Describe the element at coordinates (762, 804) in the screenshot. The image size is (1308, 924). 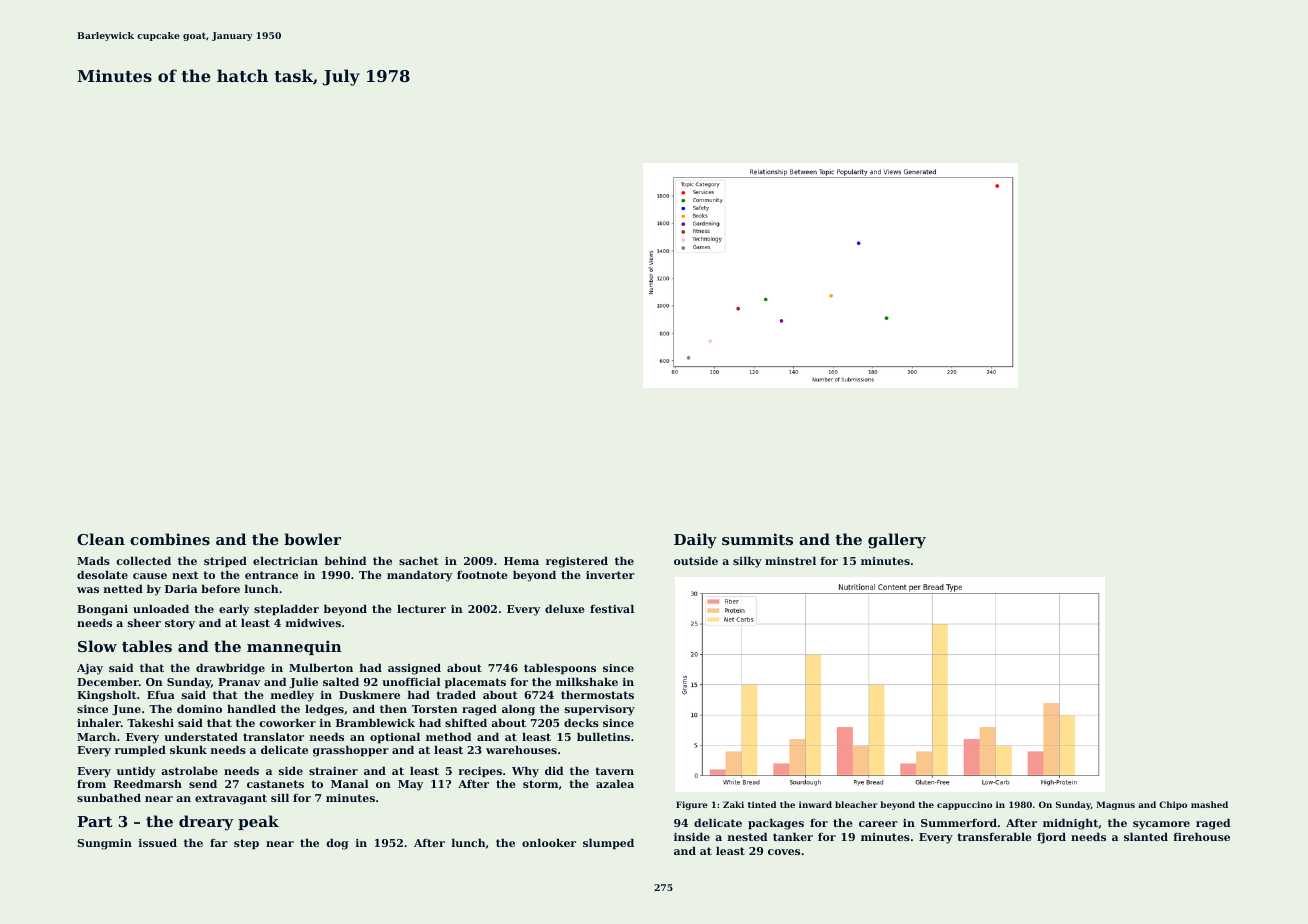
I see `tinted` at that location.
